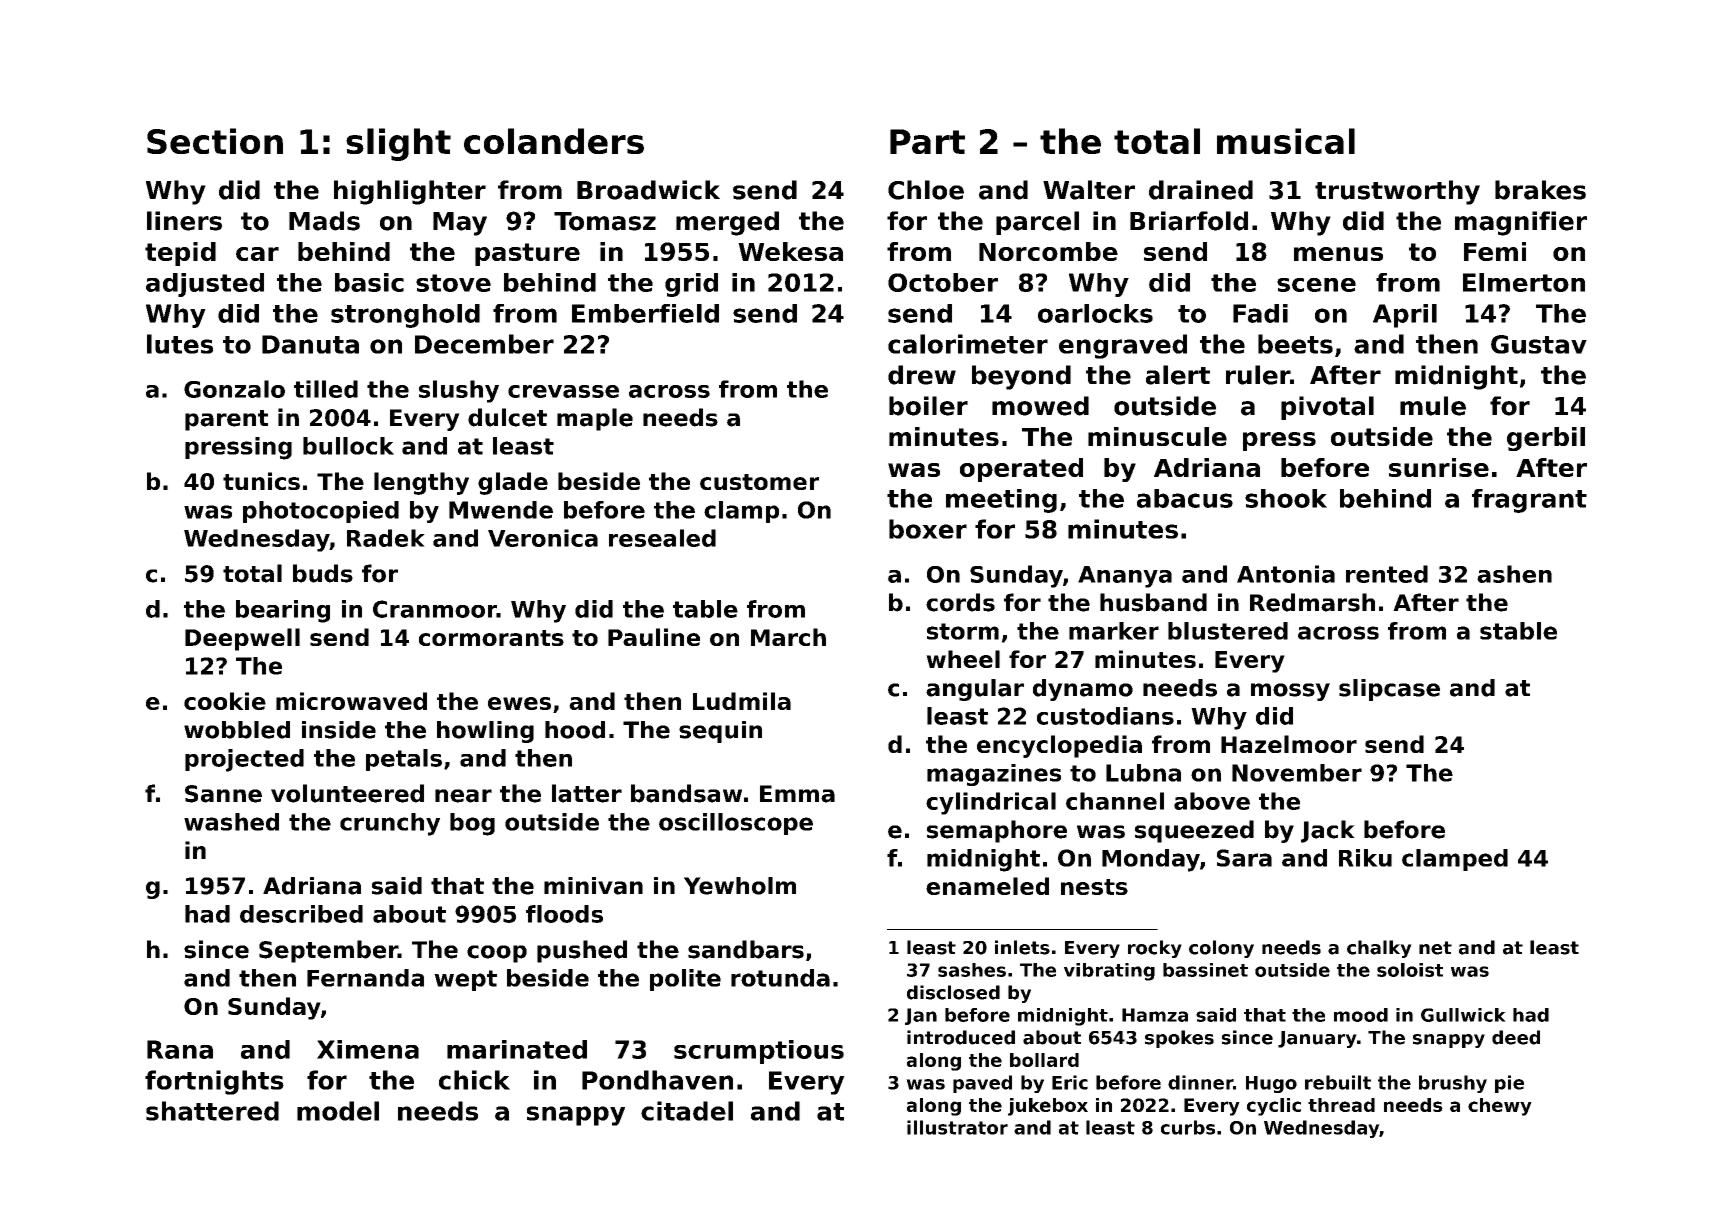 Image resolution: width=1732 pixels, height=1224 pixels. What do you see at coordinates (1521, 223) in the screenshot?
I see `magnifier` at bounding box center [1521, 223].
